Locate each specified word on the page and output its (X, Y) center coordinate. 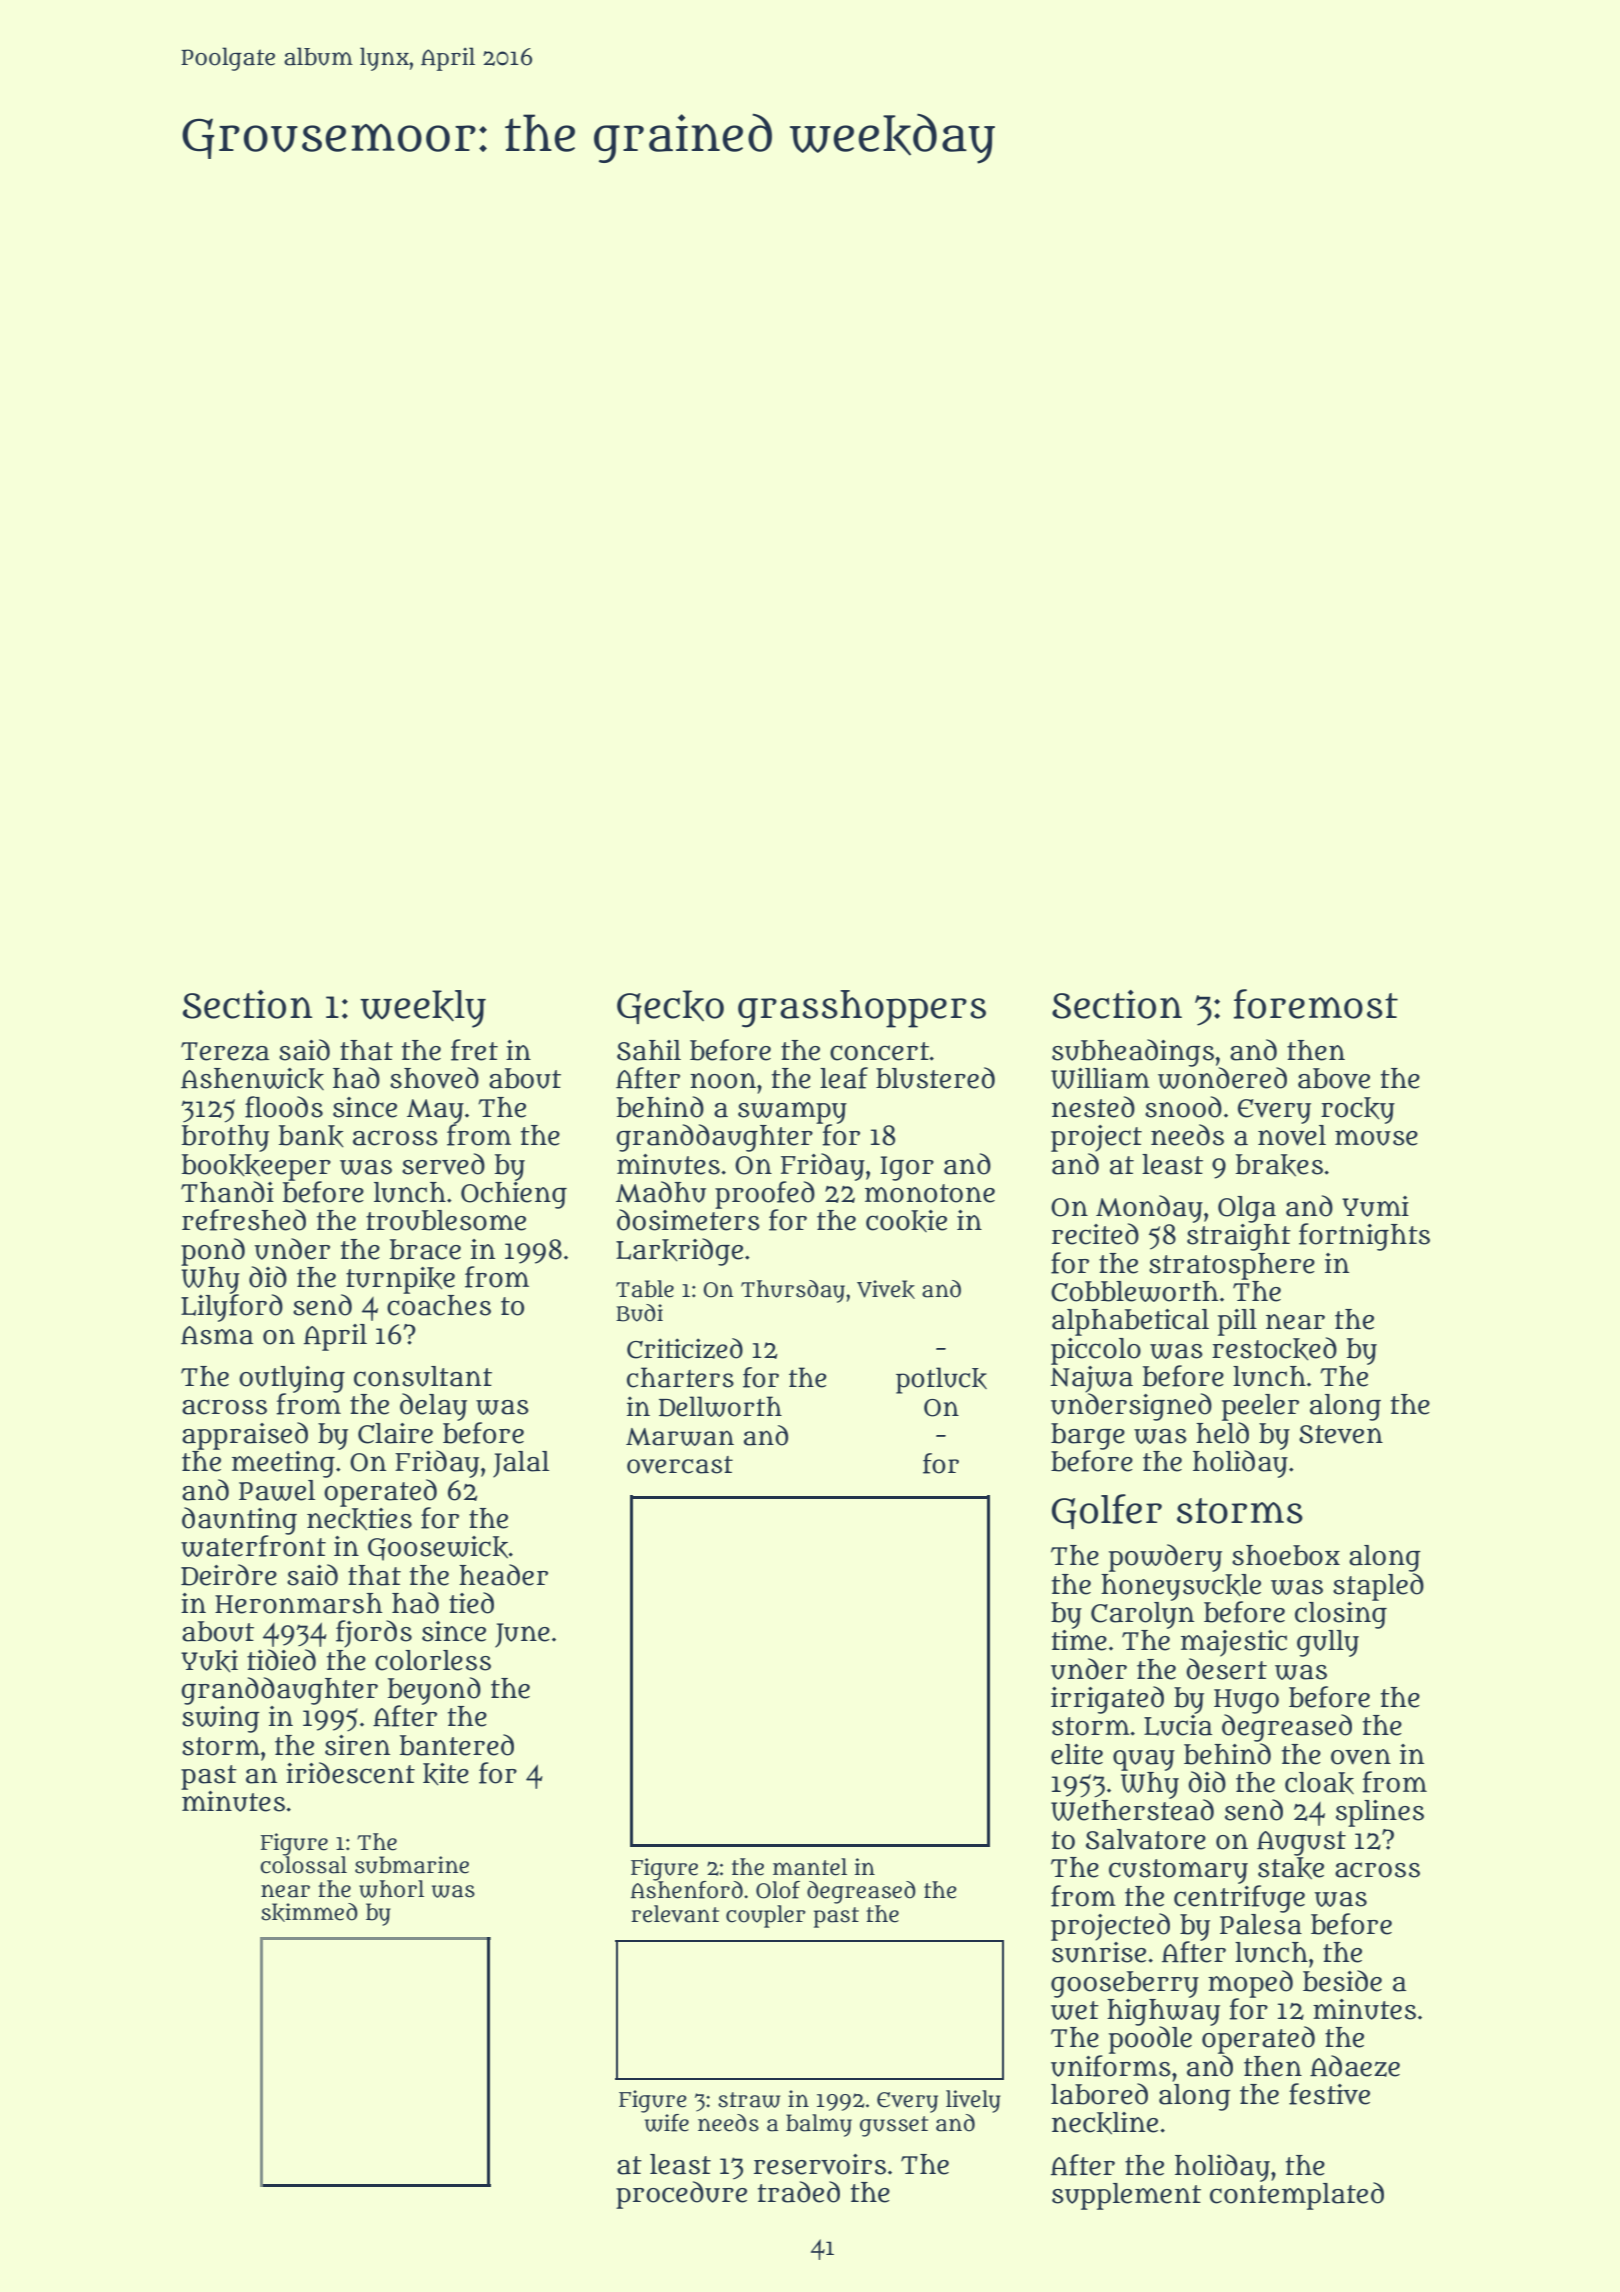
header (503, 1575)
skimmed (309, 1912)
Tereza (225, 1051)
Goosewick (438, 1548)
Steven (1341, 1434)
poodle (1150, 2040)
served (443, 1164)
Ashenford (687, 1889)
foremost (1316, 1004)
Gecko (670, 1007)
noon (723, 1081)
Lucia (1178, 1725)
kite (446, 1774)
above (1334, 1078)
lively (973, 2101)
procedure (681, 2195)
